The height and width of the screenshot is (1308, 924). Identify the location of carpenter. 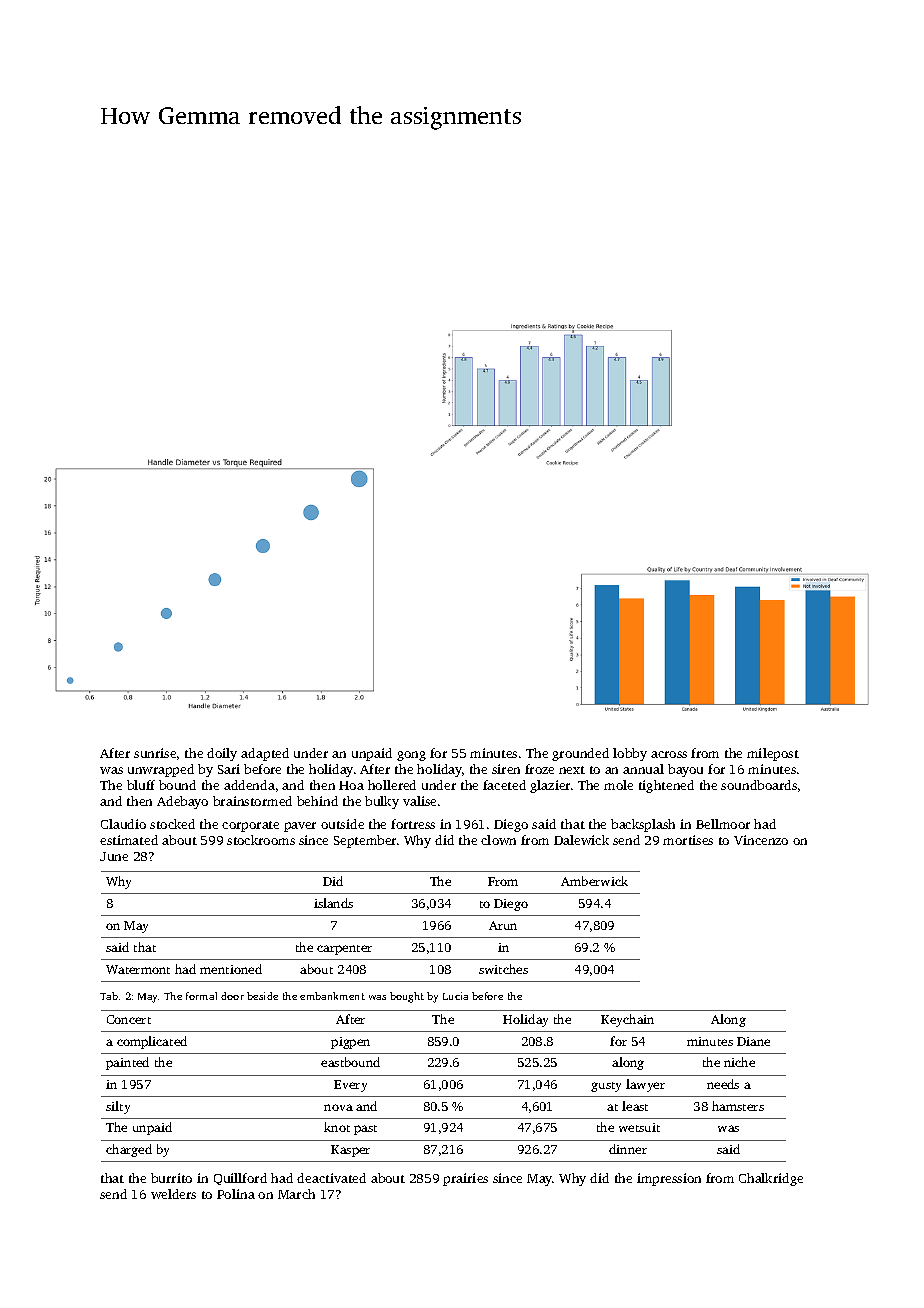
(344, 950).
